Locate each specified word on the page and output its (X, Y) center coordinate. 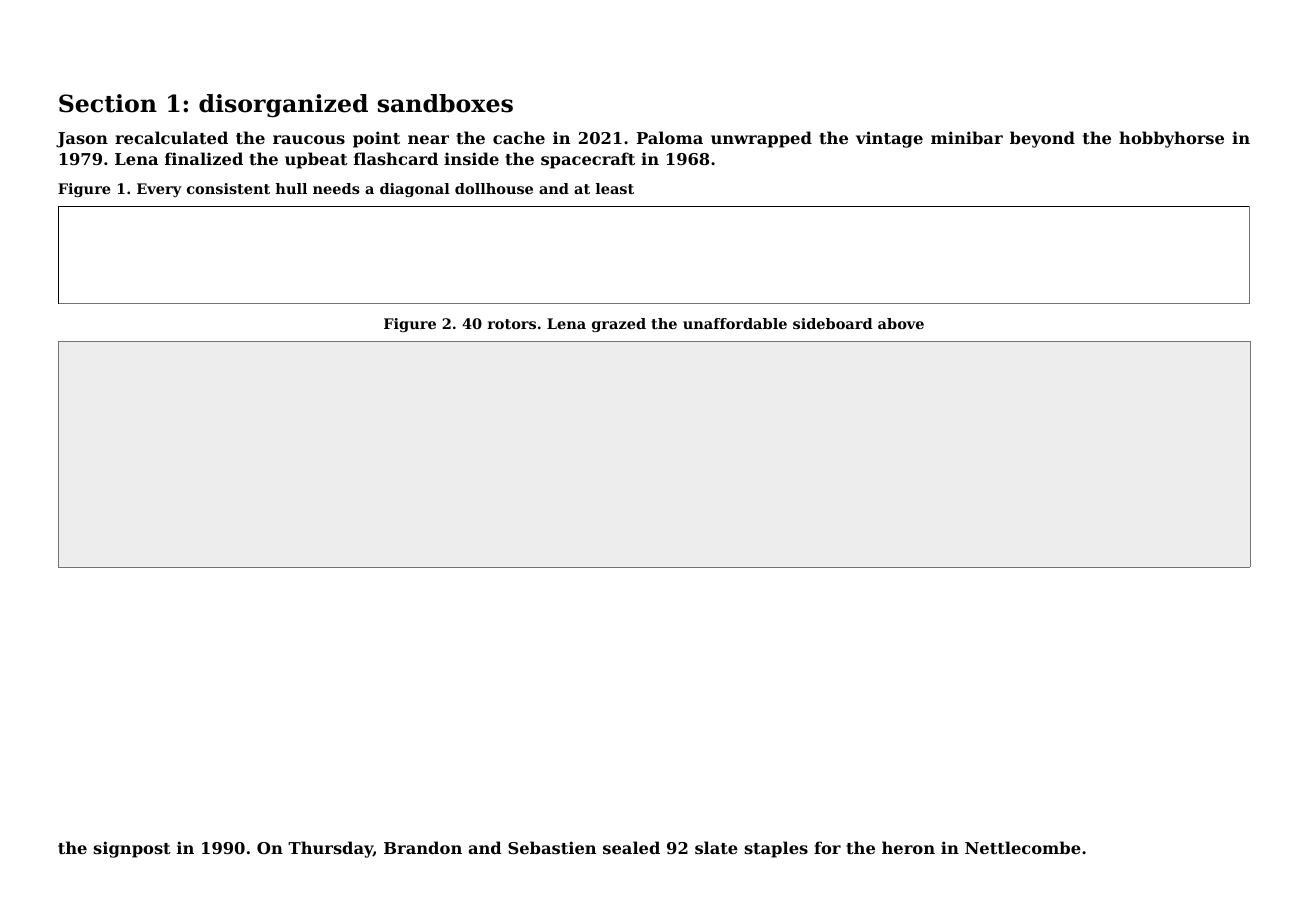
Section (108, 103)
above (901, 323)
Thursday (330, 849)
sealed (631, 847)
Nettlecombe (1023, 847)
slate (716, 847)
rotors (512, 324)
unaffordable (735, 323)
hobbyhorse (1171, 139)
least (615, 188)
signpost (132, 849)
